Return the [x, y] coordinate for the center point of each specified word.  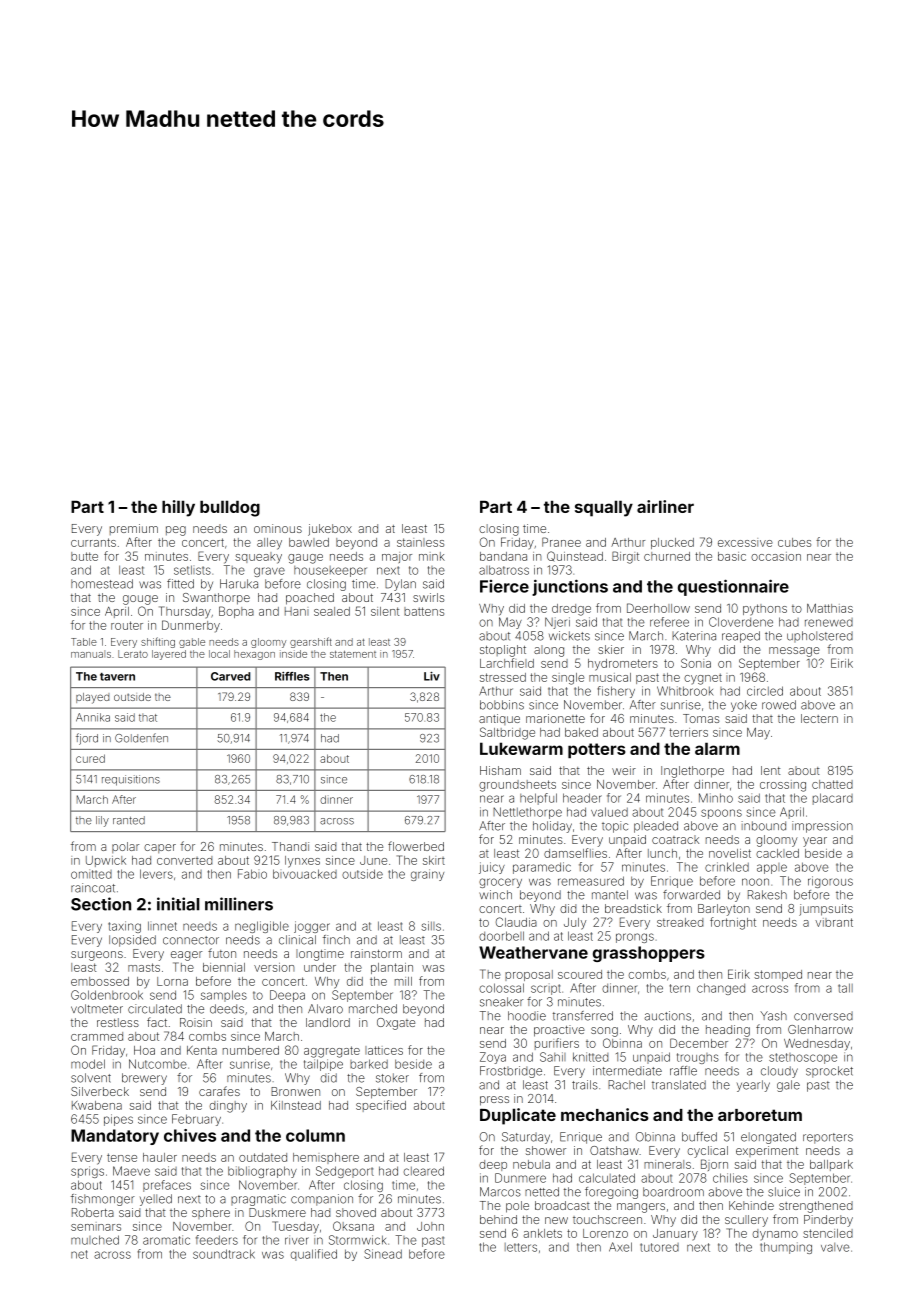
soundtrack [224, 1254]
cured [90, 758]
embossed [100, 981]
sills [431, 926]
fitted [180, 584]
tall [845, 988]
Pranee [561, 542]
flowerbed [416, 846]
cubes [794, 542]
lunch [662, 853]
